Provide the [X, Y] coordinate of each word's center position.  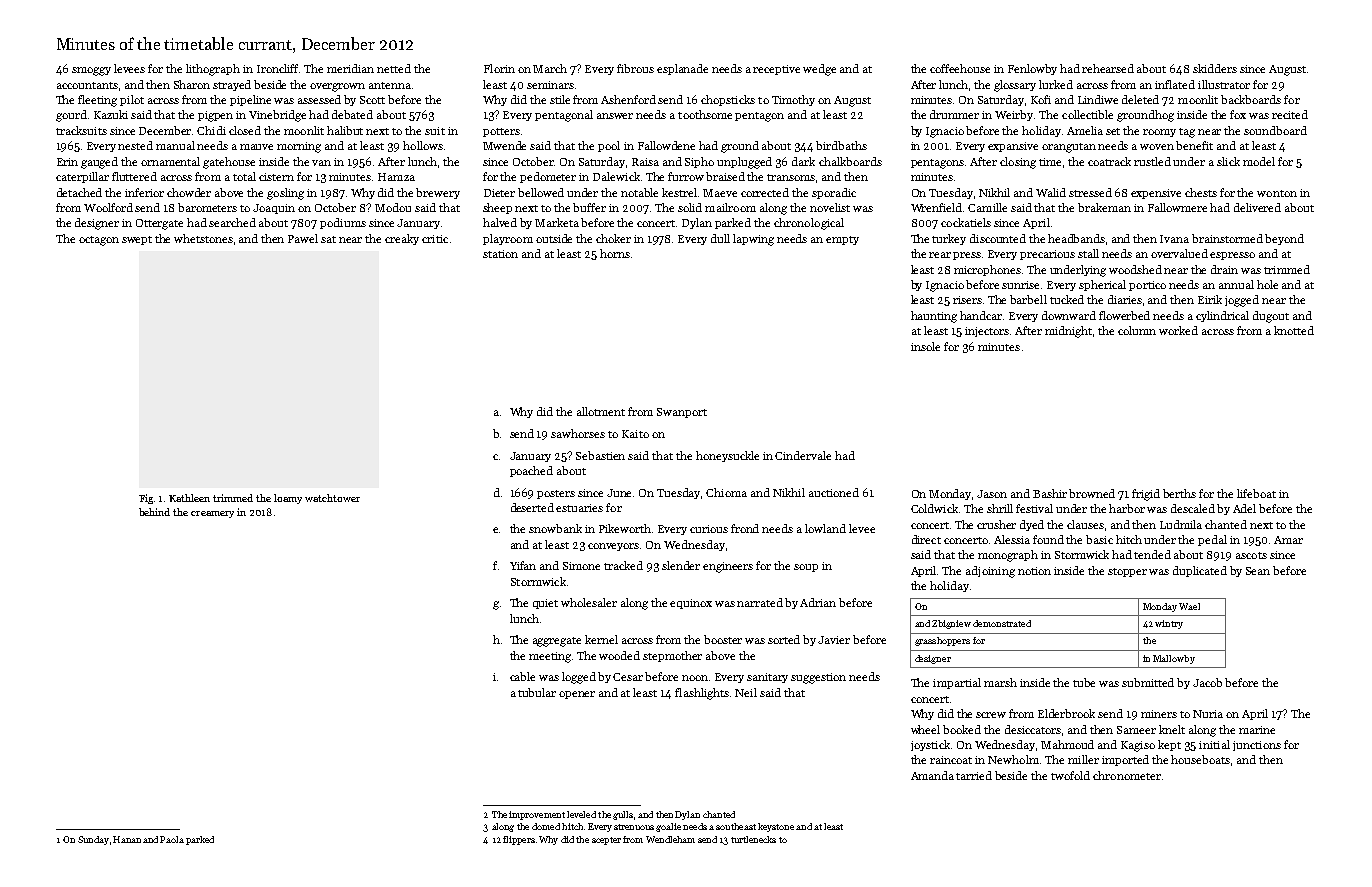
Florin [499, 68]
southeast [736, 826]
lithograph [213, 70]
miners [1159, 714]
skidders [1215, 68]
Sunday [93, 840]
